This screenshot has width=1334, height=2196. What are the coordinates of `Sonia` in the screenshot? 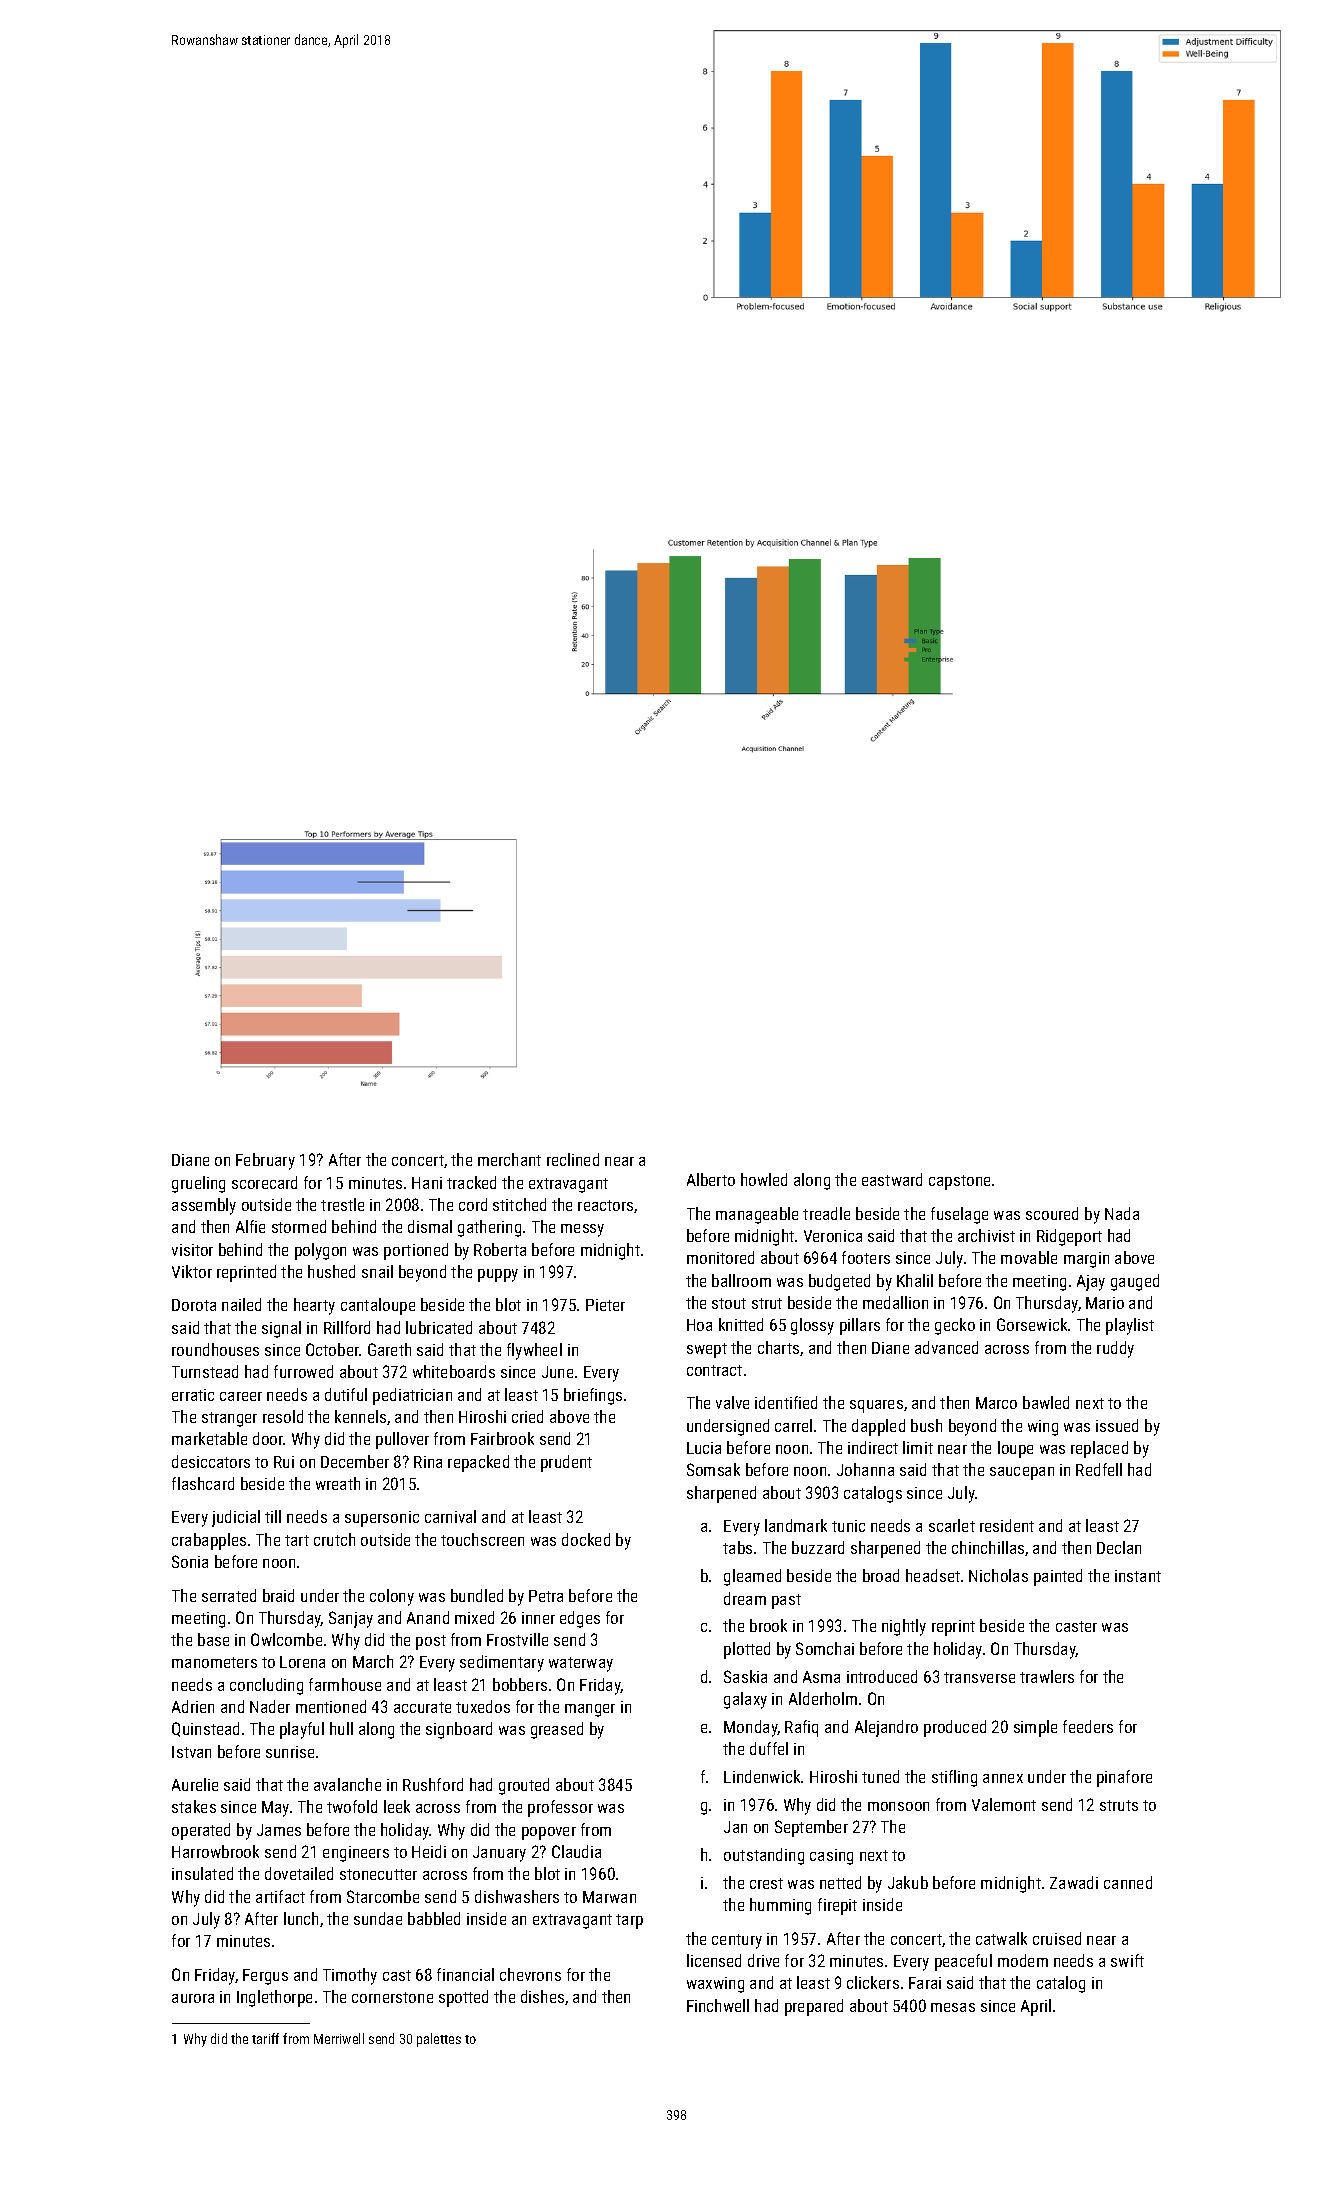 It's located at (190, 1561).
